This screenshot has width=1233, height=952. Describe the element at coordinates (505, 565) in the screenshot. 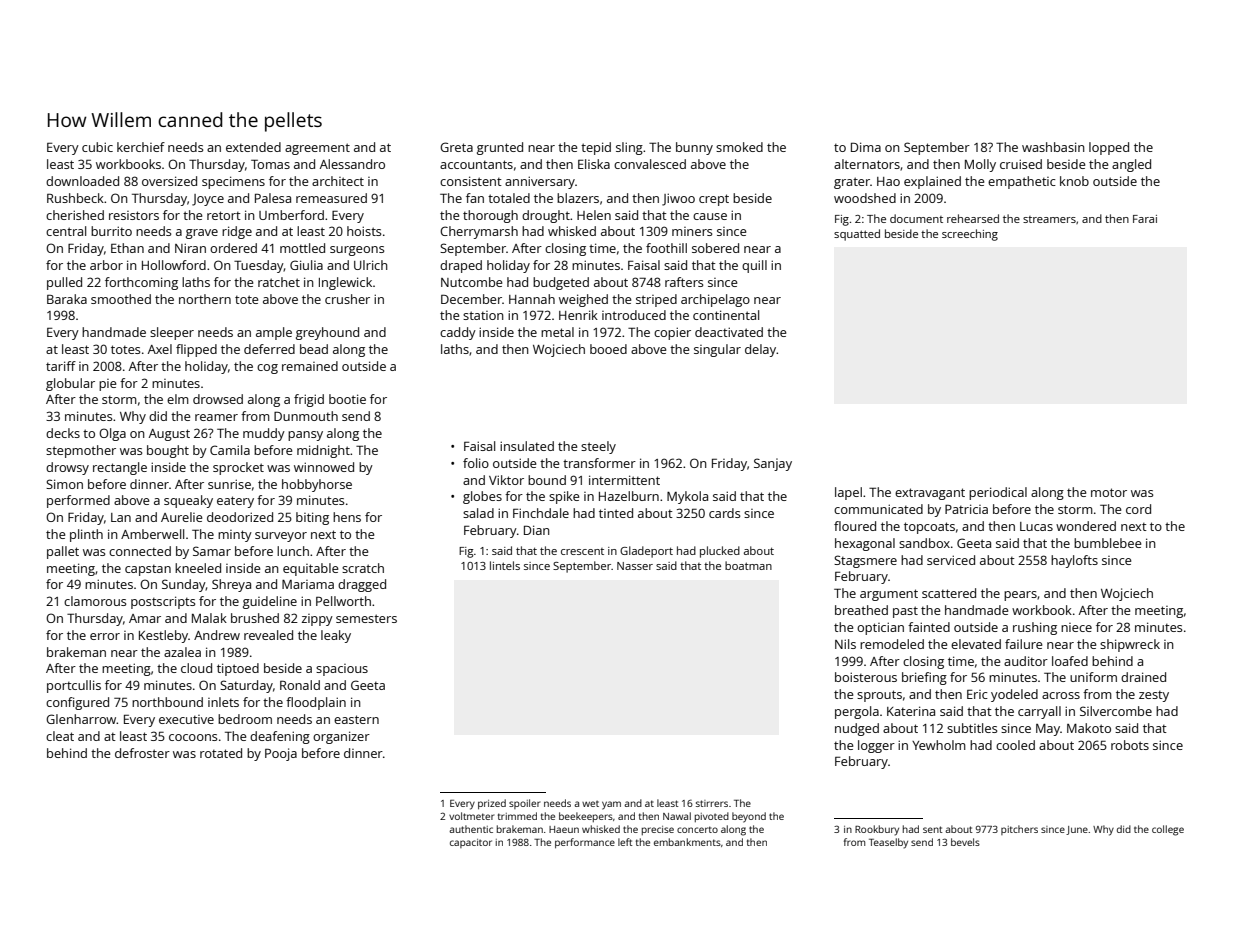

I see `lintels` at that location.
